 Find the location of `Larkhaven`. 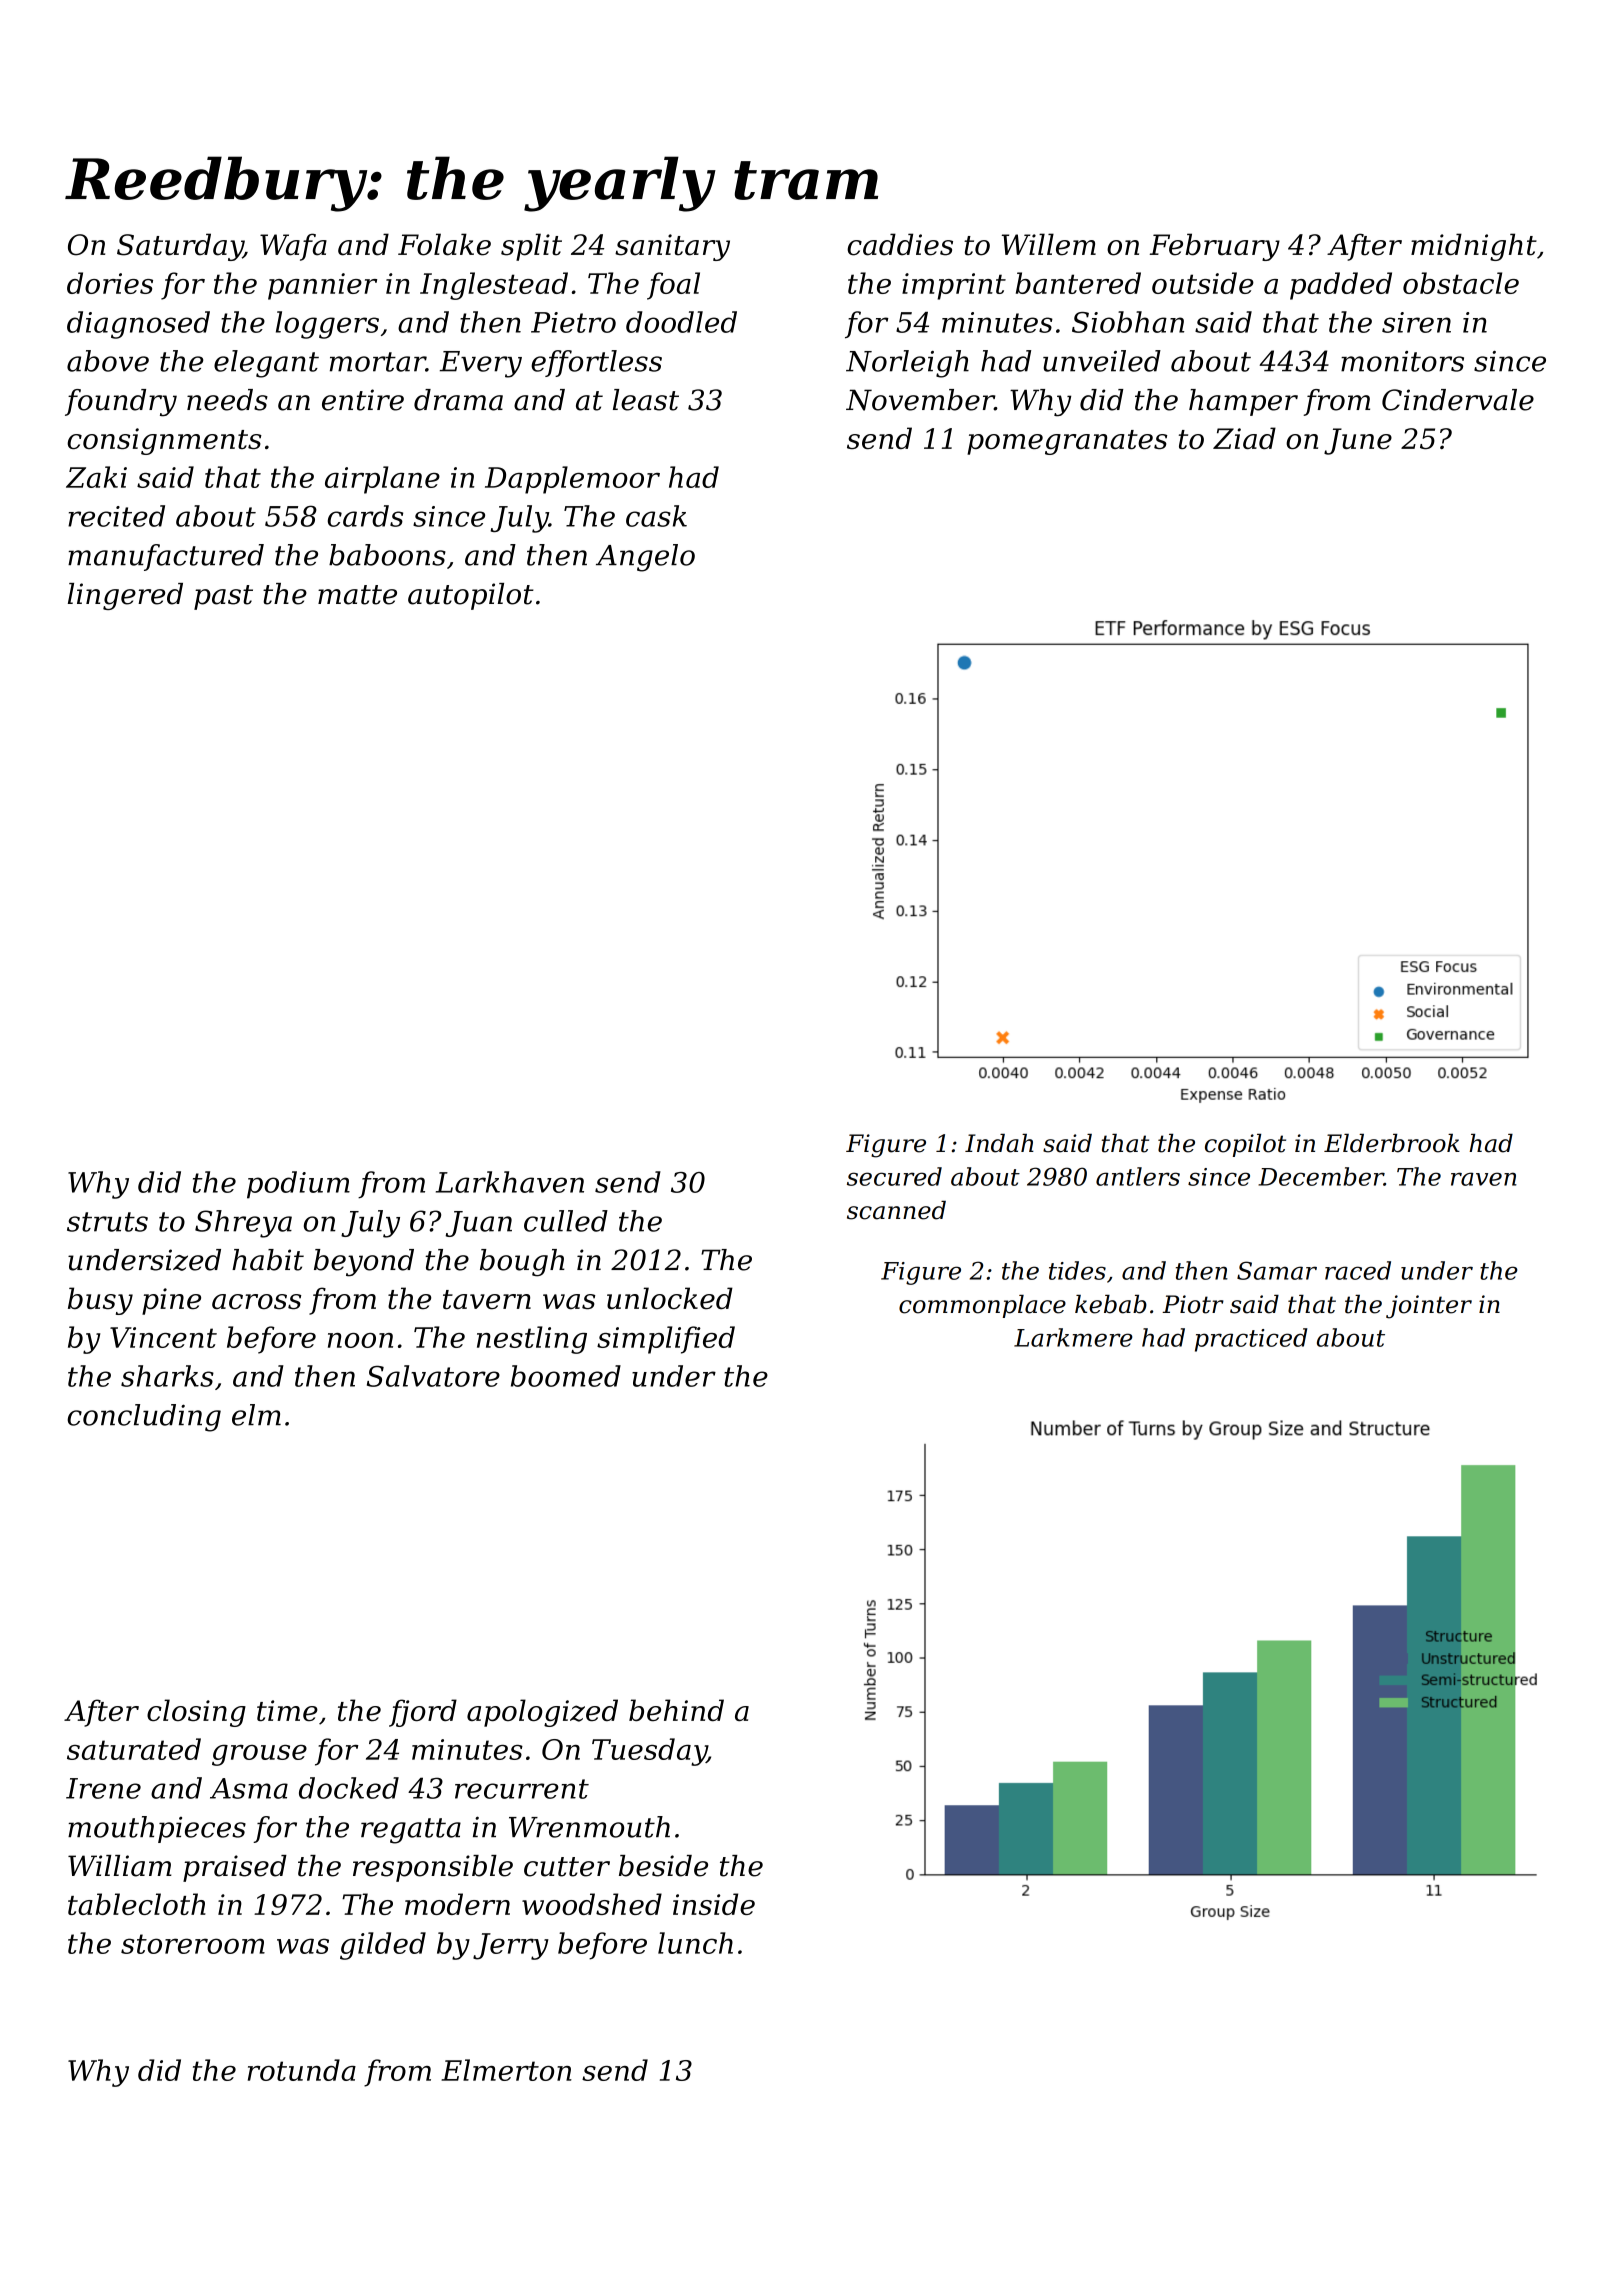

Larkhaven is located at coordinates (510, 1182).
